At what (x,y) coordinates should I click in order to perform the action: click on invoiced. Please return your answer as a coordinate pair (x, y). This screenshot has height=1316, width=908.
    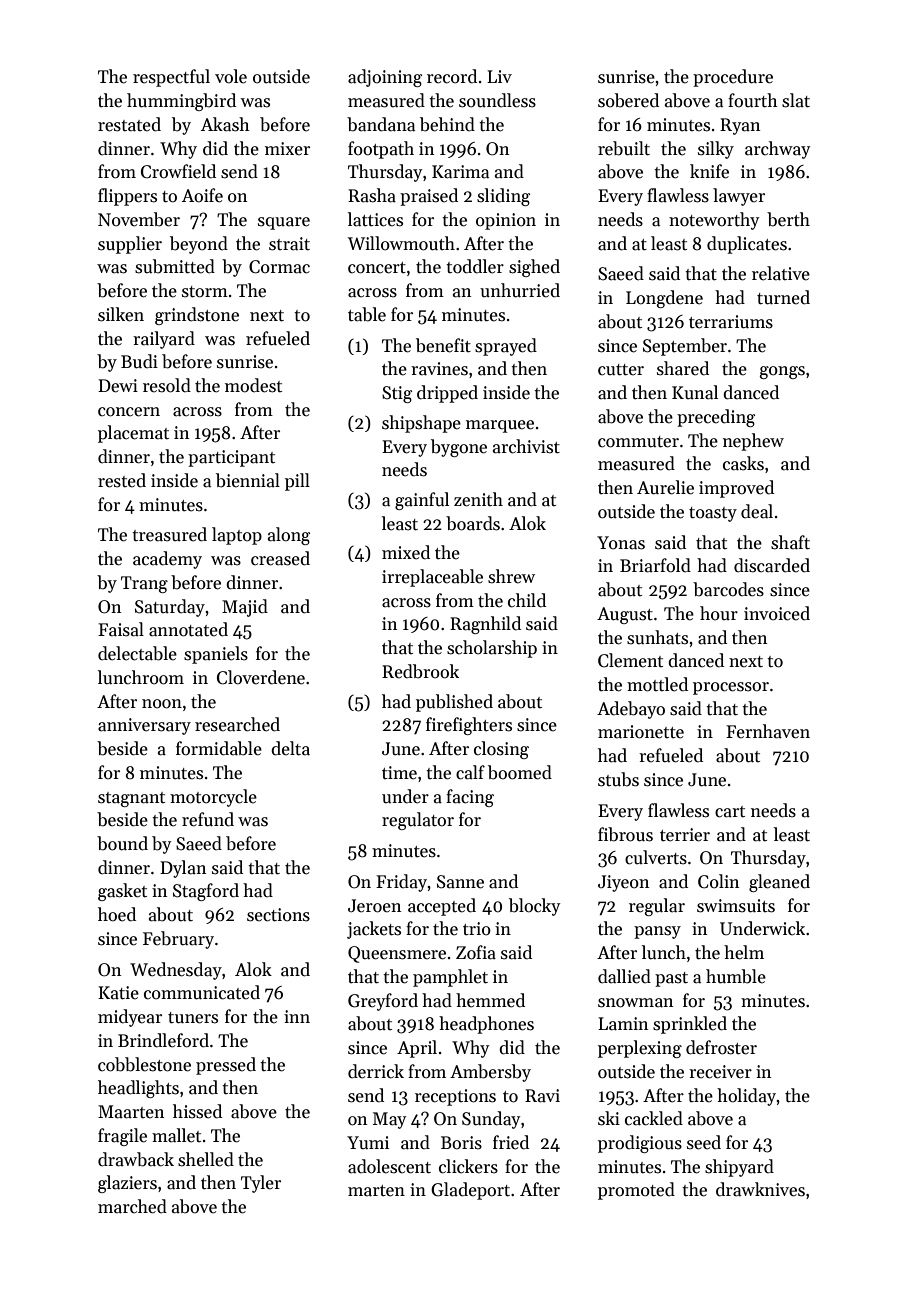
    Looking at the image, I should click on (777, 613).
